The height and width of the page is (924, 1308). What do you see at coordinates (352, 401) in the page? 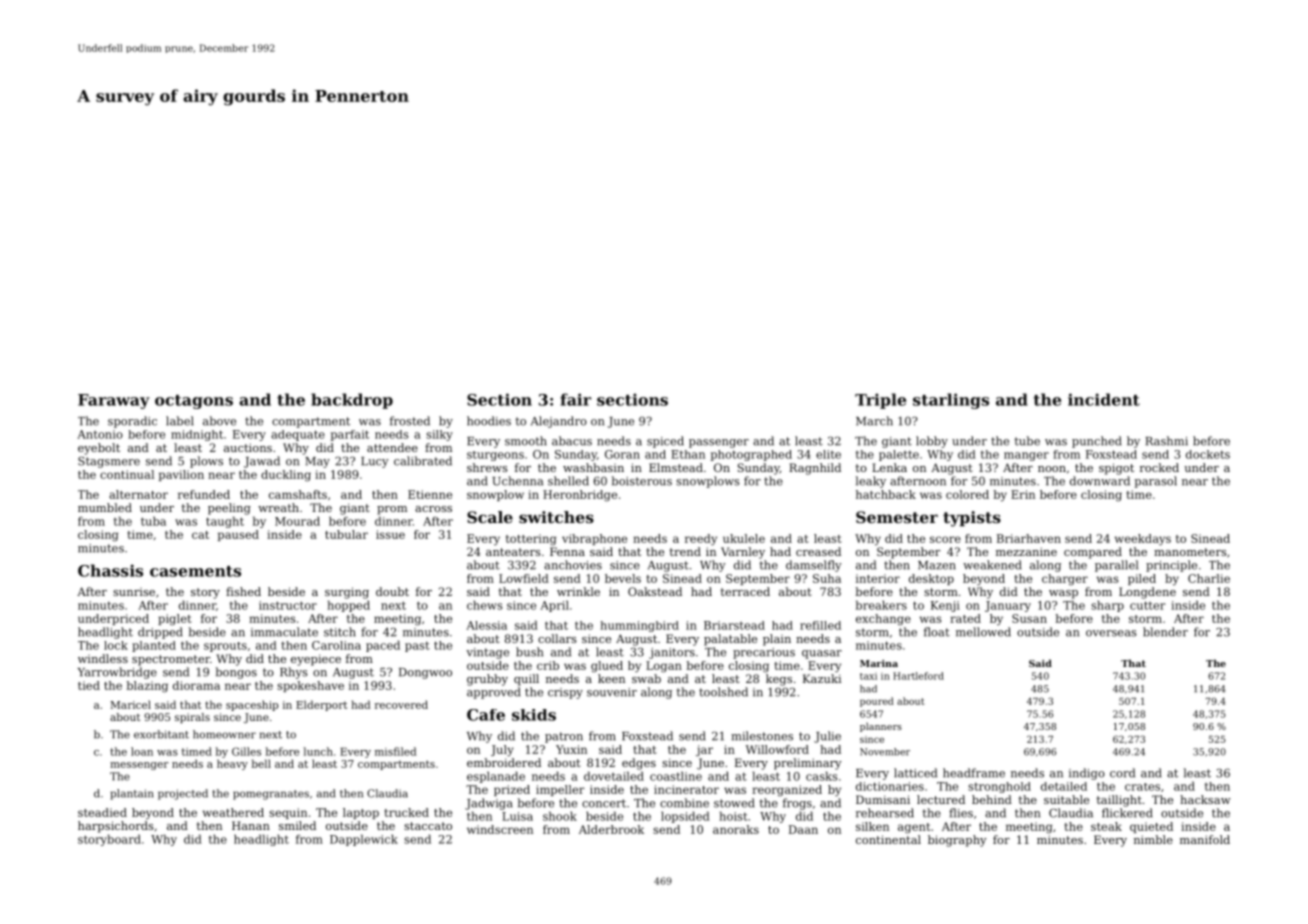
I see `backdrop` at bounding box center [352, 401].
